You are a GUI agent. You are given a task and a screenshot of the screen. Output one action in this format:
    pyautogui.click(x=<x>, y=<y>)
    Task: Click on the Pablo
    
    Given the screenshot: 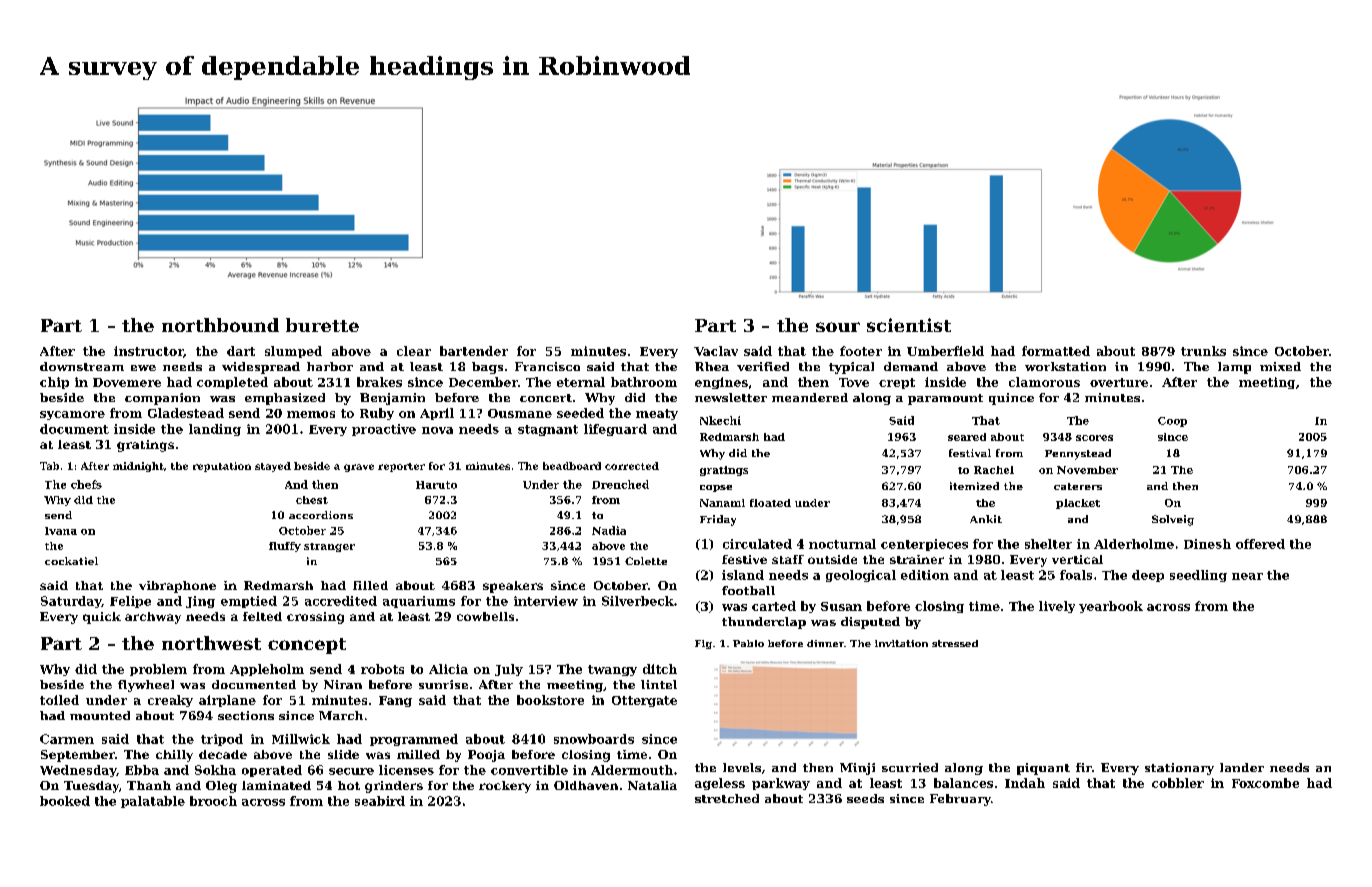 What is the action you would take?
    pyautogui.click(x=748, y=643)
